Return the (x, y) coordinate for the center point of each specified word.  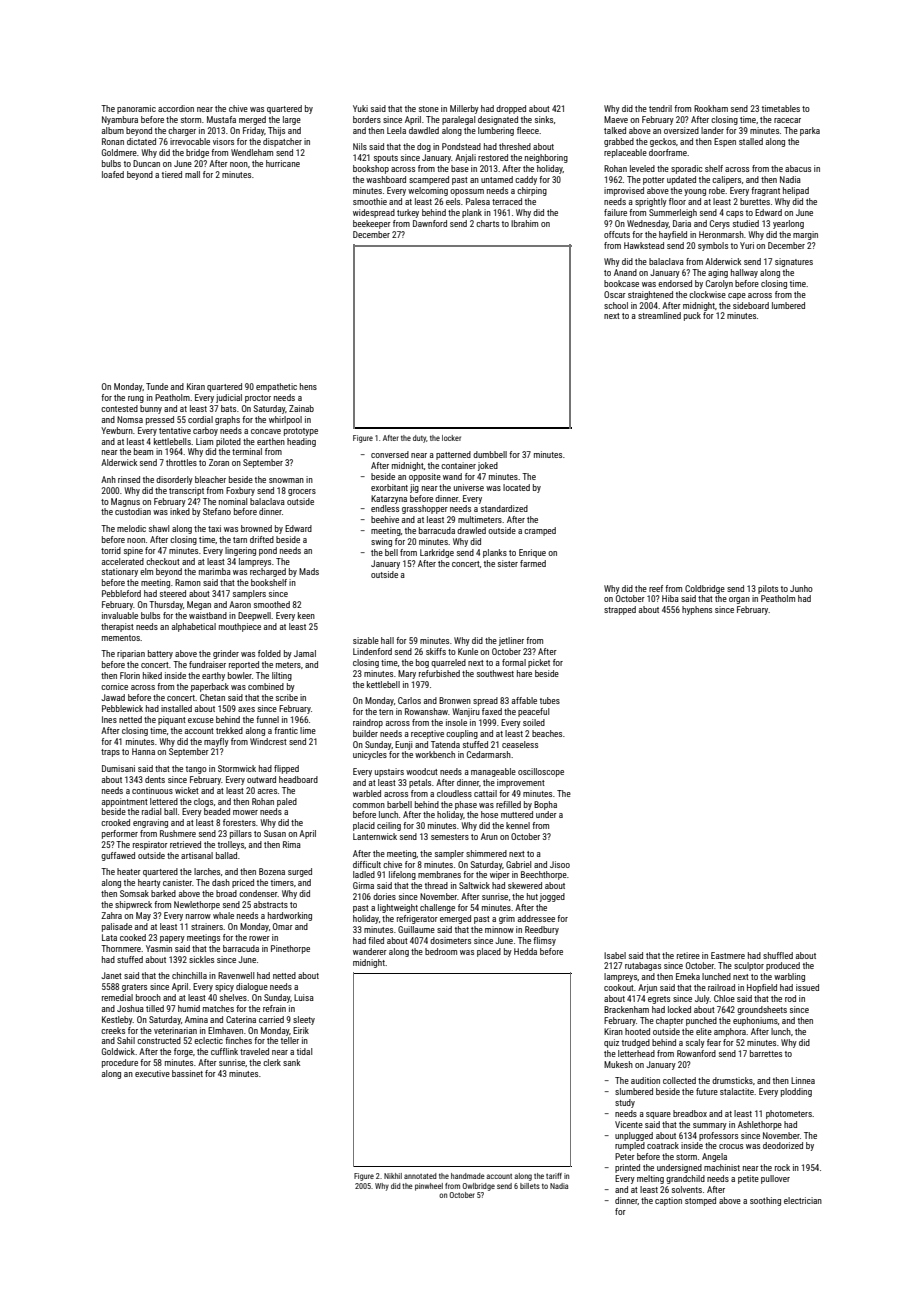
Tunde (157, 386)
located (516, 487)
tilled (155, 1008)
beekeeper (372, 224)
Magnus (125, 502)
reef (656, 588)
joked (488, 466)
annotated (420, 1176)
